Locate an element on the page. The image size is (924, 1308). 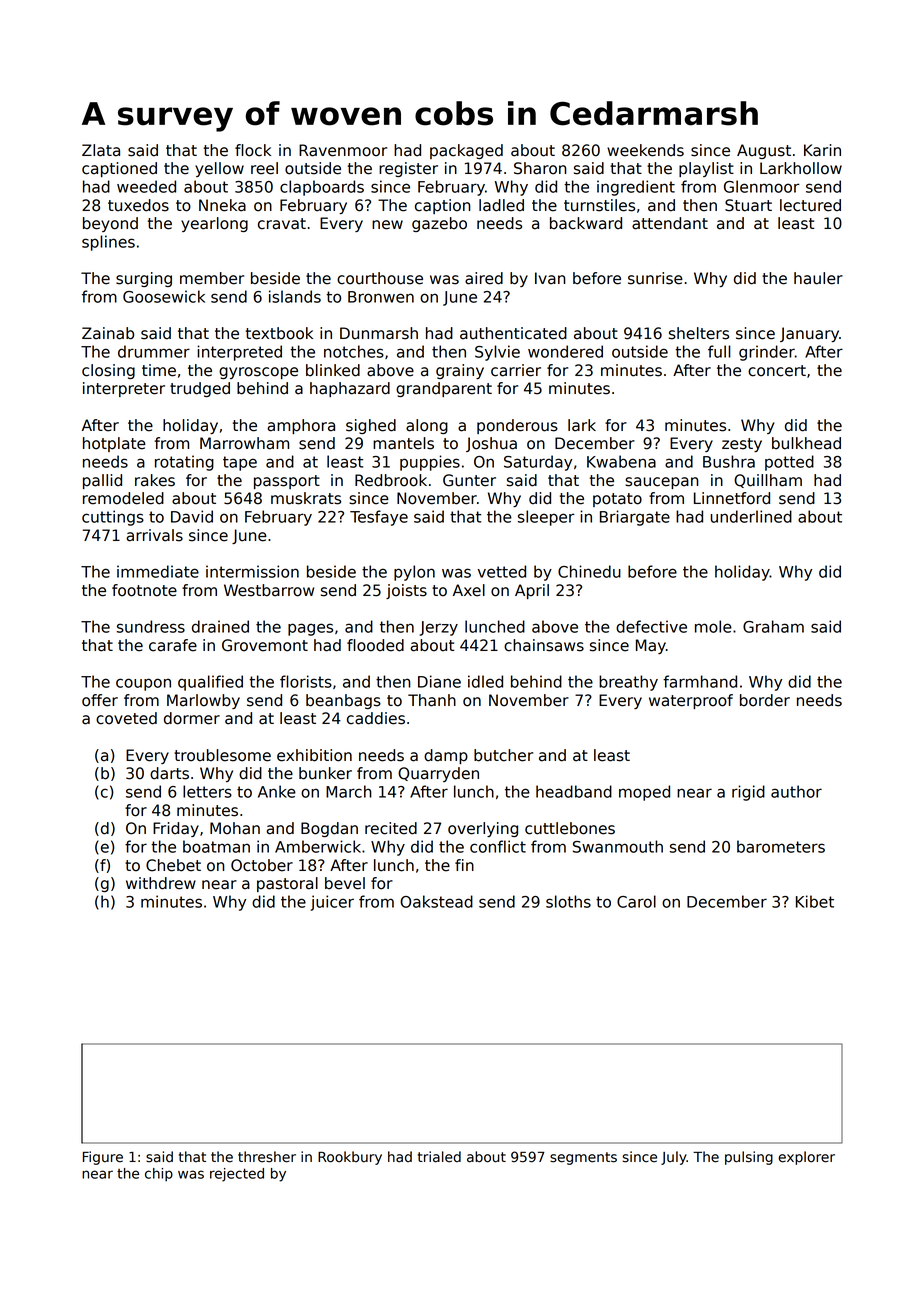
Carol is located at coordinates (636, 901).
